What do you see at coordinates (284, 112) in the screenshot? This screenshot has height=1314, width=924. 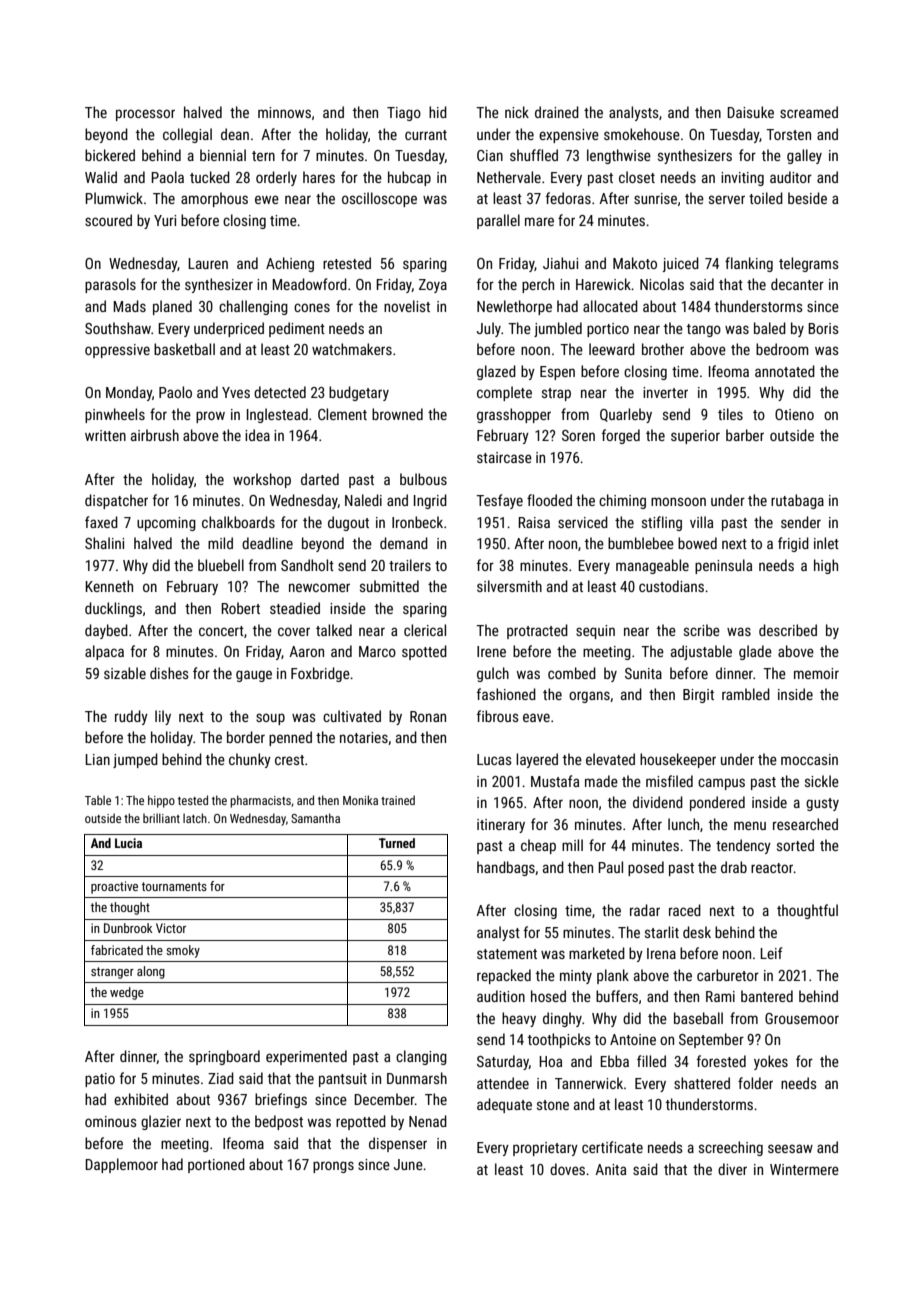 I see `minnows` at bounding box center [284, 112].
